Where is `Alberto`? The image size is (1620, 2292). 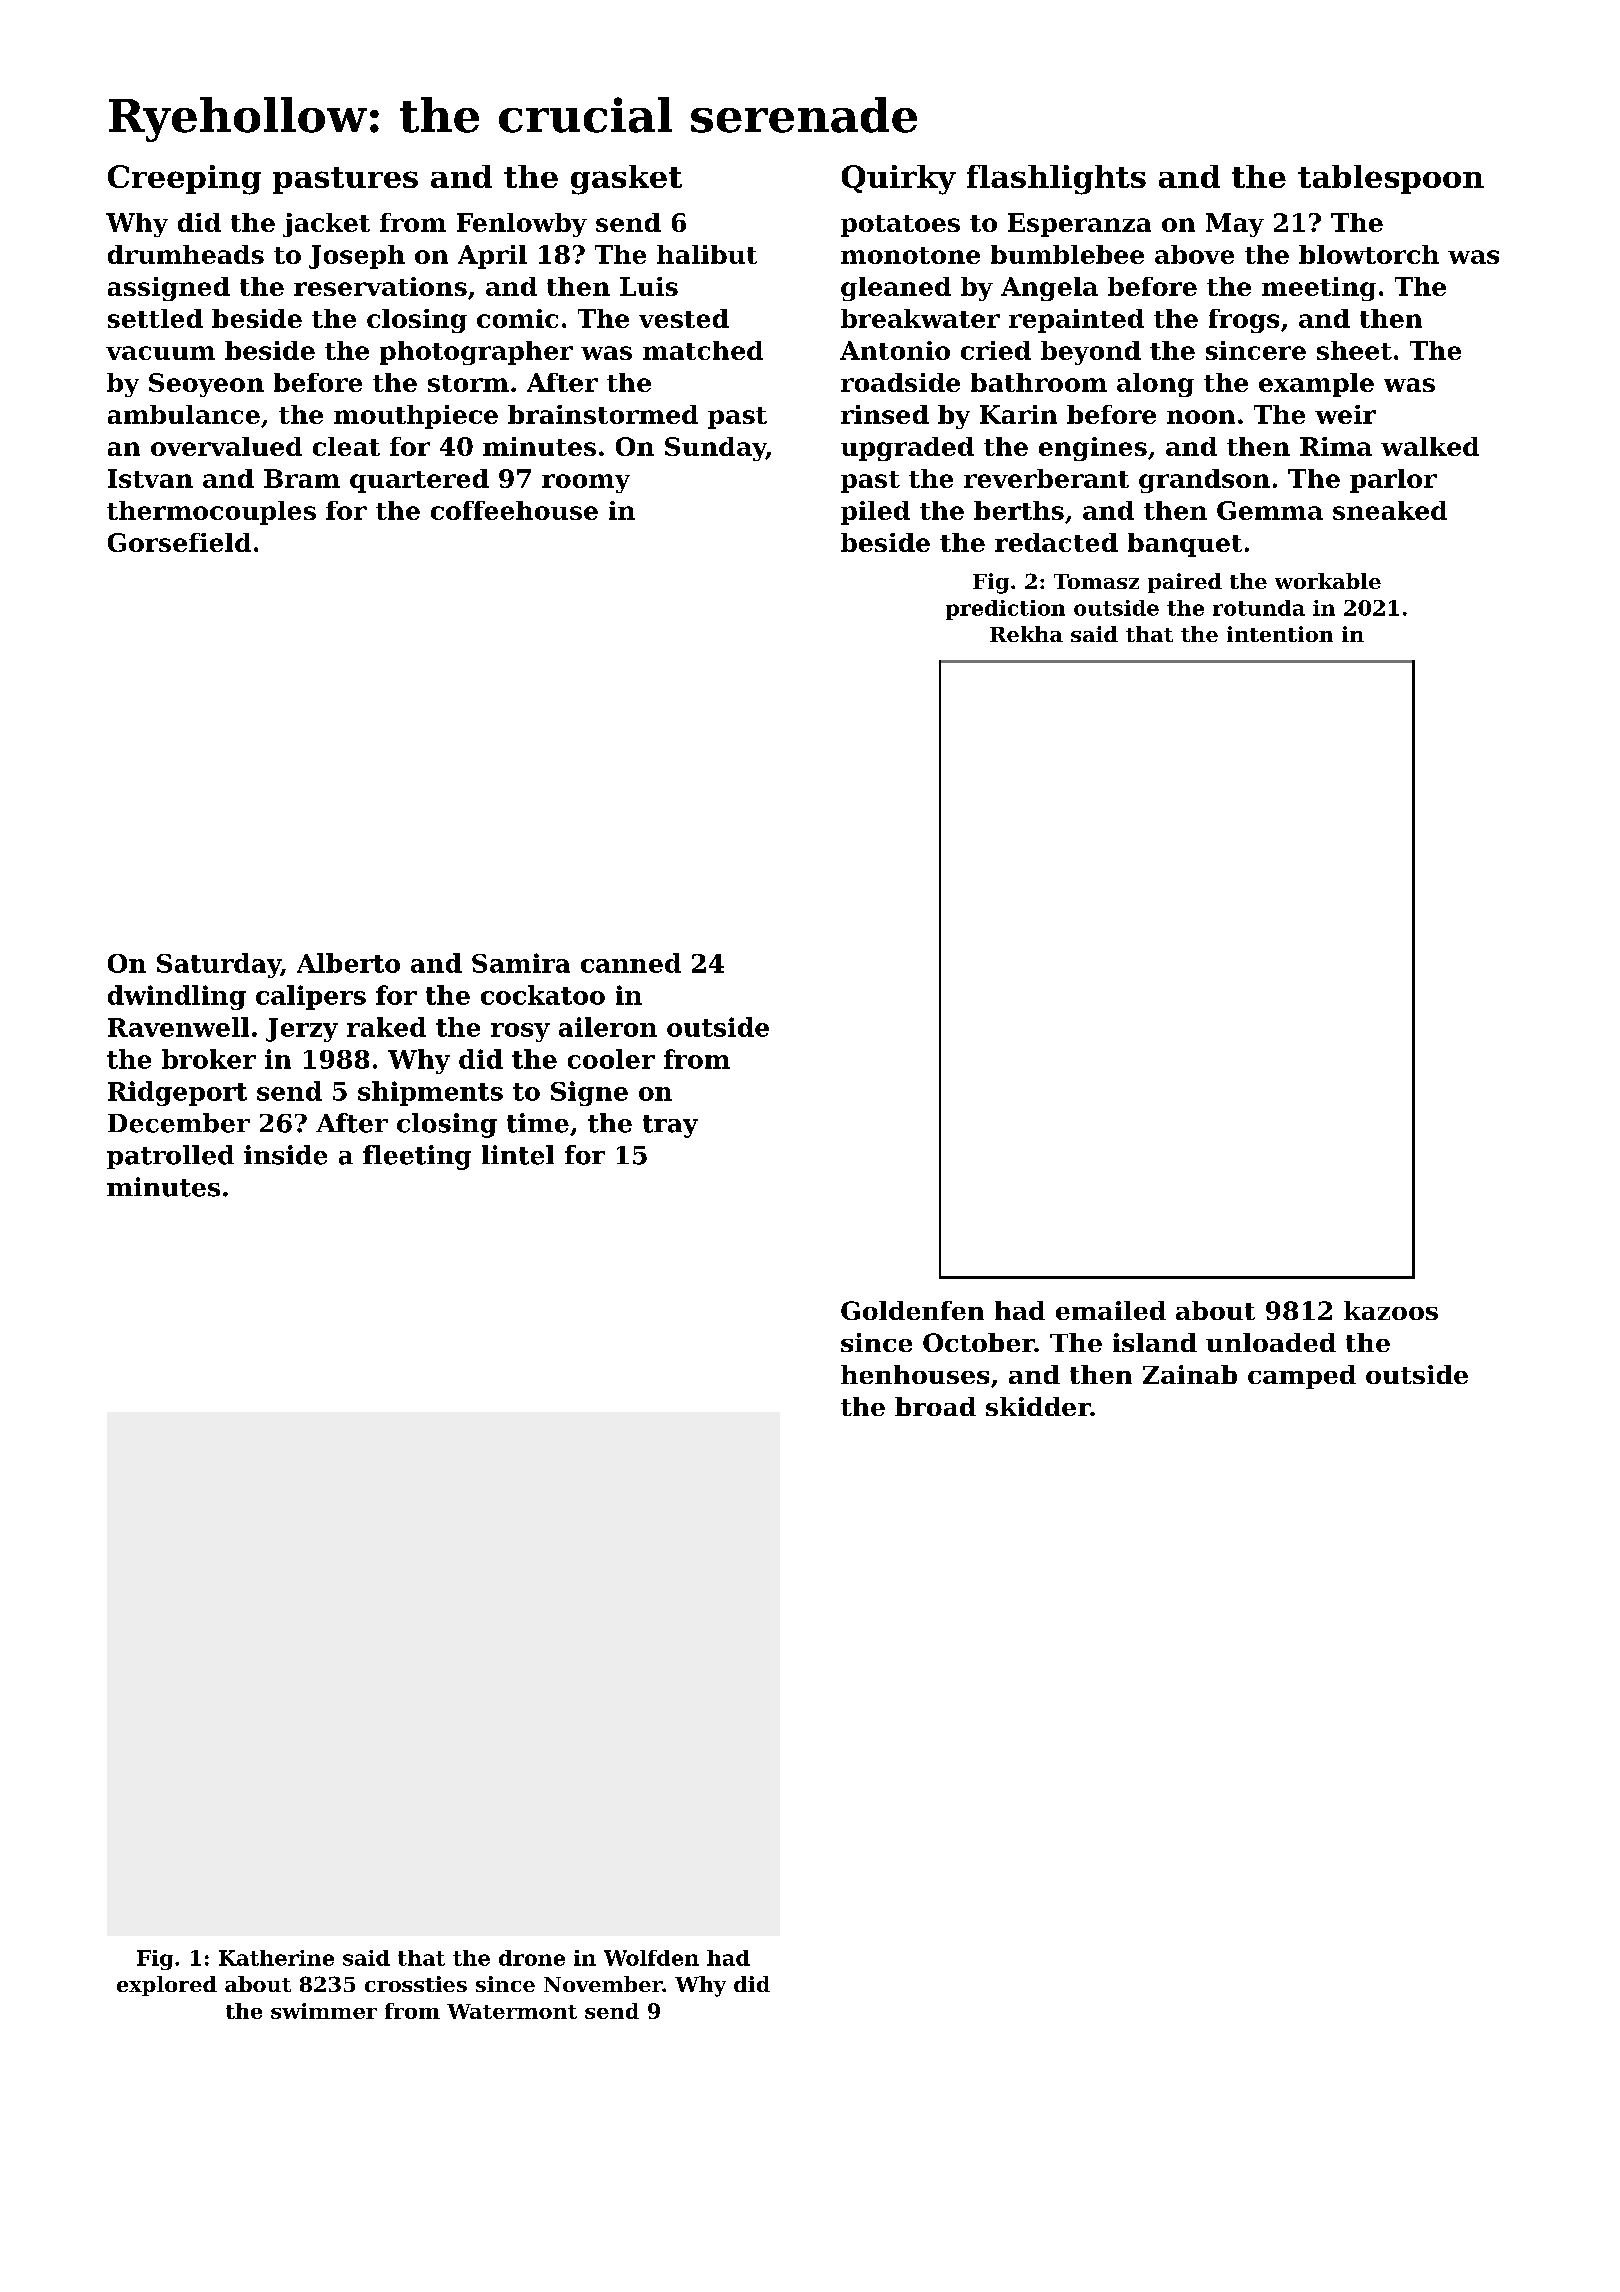
Alberto is located at coordinates (348, 963).
